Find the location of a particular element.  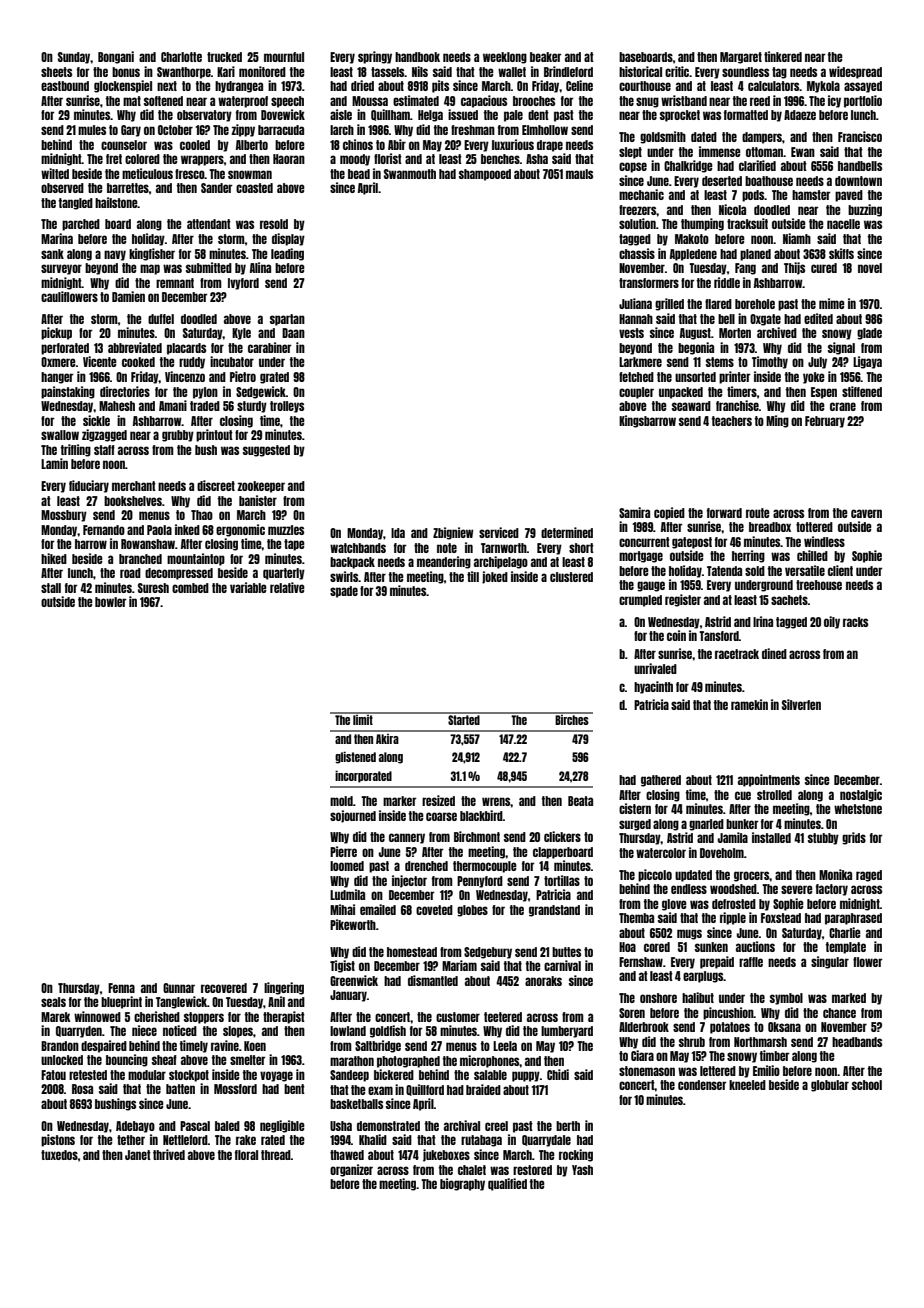

carabiner is located at coordinates (269, 347).
